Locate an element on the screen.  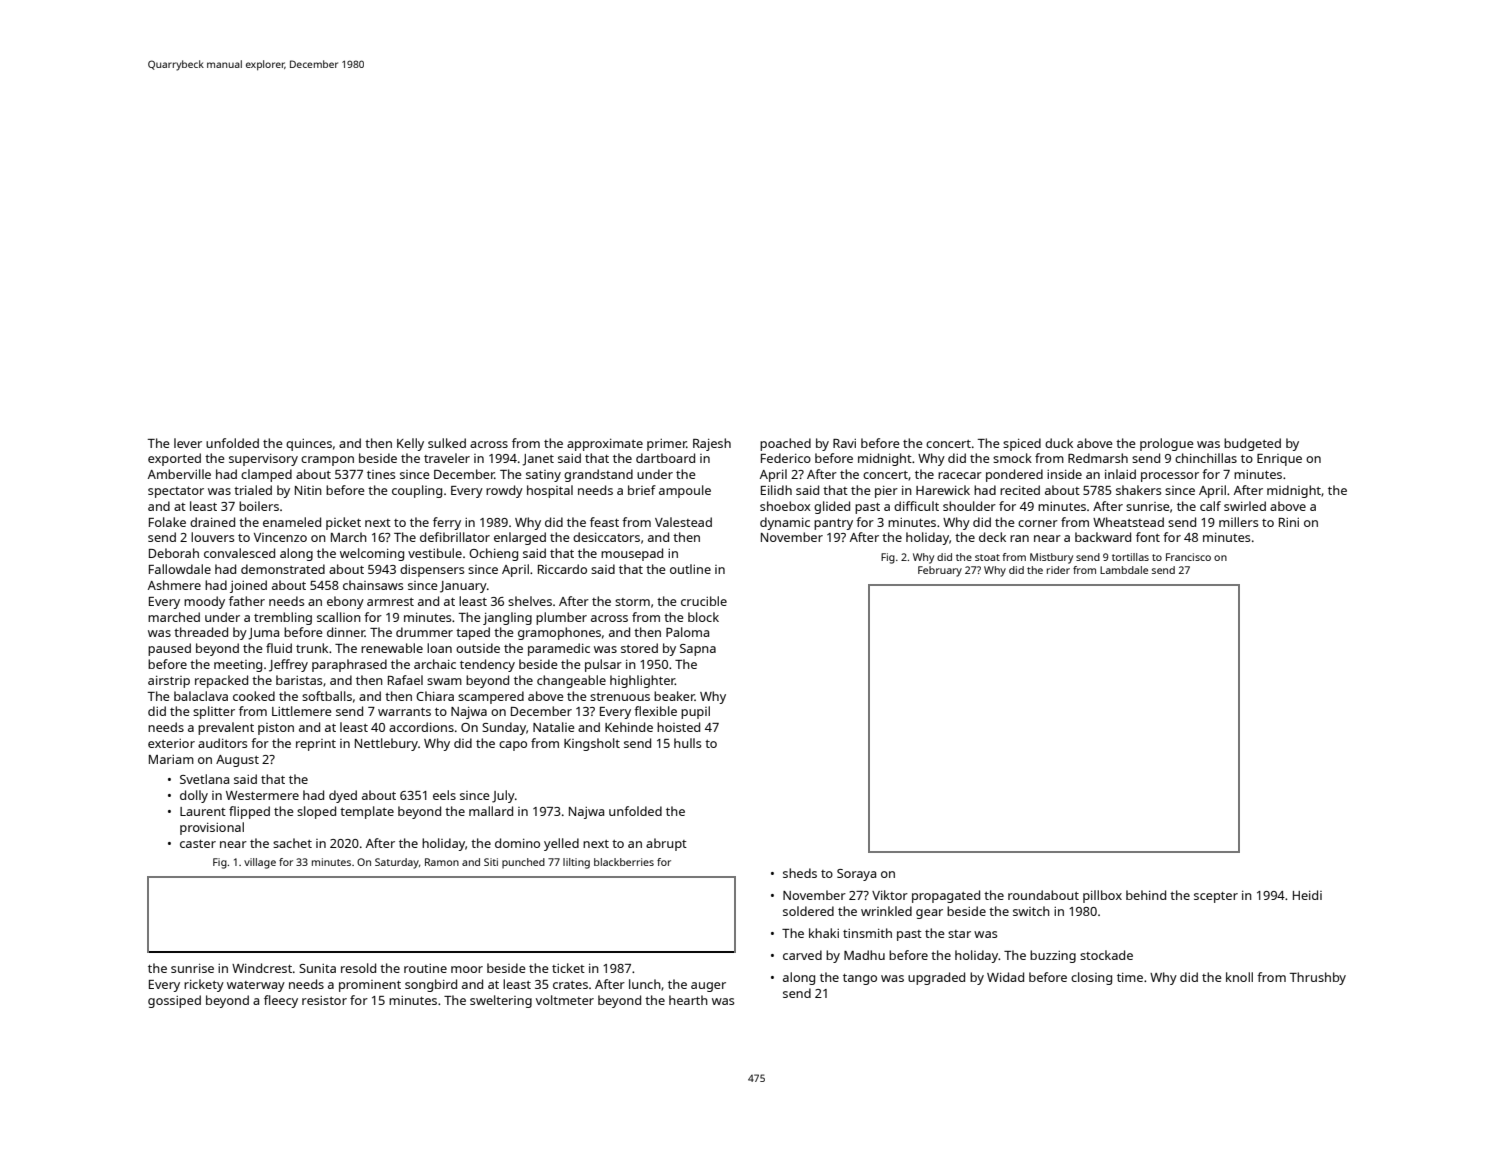
capo is located at coordinates (513, 746).
